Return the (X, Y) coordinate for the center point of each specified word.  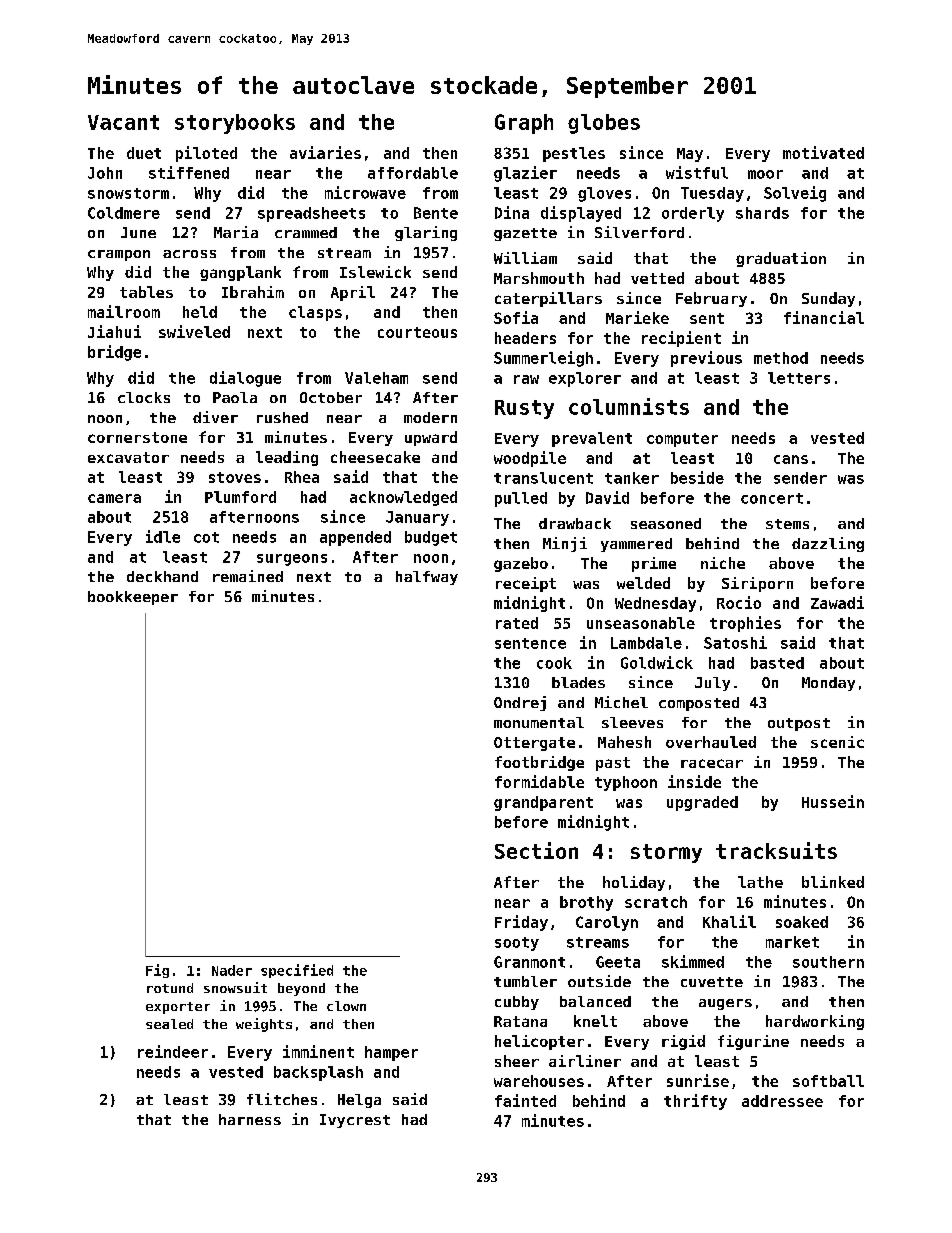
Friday (521, 923)
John (105, 173)
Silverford (639, 232)
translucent (543, 478)
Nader (232, 970)
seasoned (666, 523)
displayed (581, 214)
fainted (525, 1100)
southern (828, 962)
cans (791, 459)
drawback (575, 523)
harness (250, 1119)
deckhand (162, 576)
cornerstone (137, 437)
